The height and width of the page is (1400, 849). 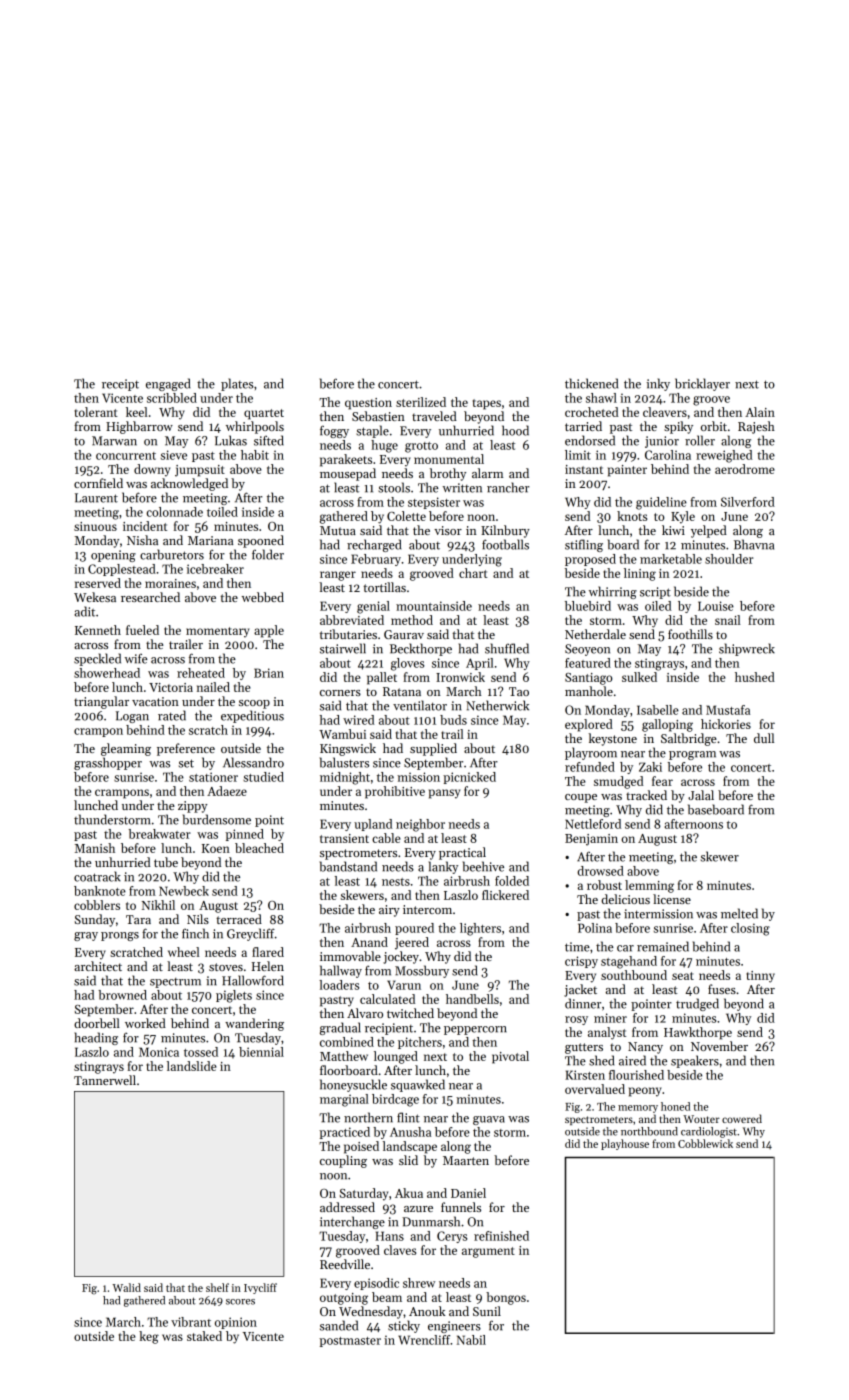 I want to click on keg, so click(x=149, y=1337).
